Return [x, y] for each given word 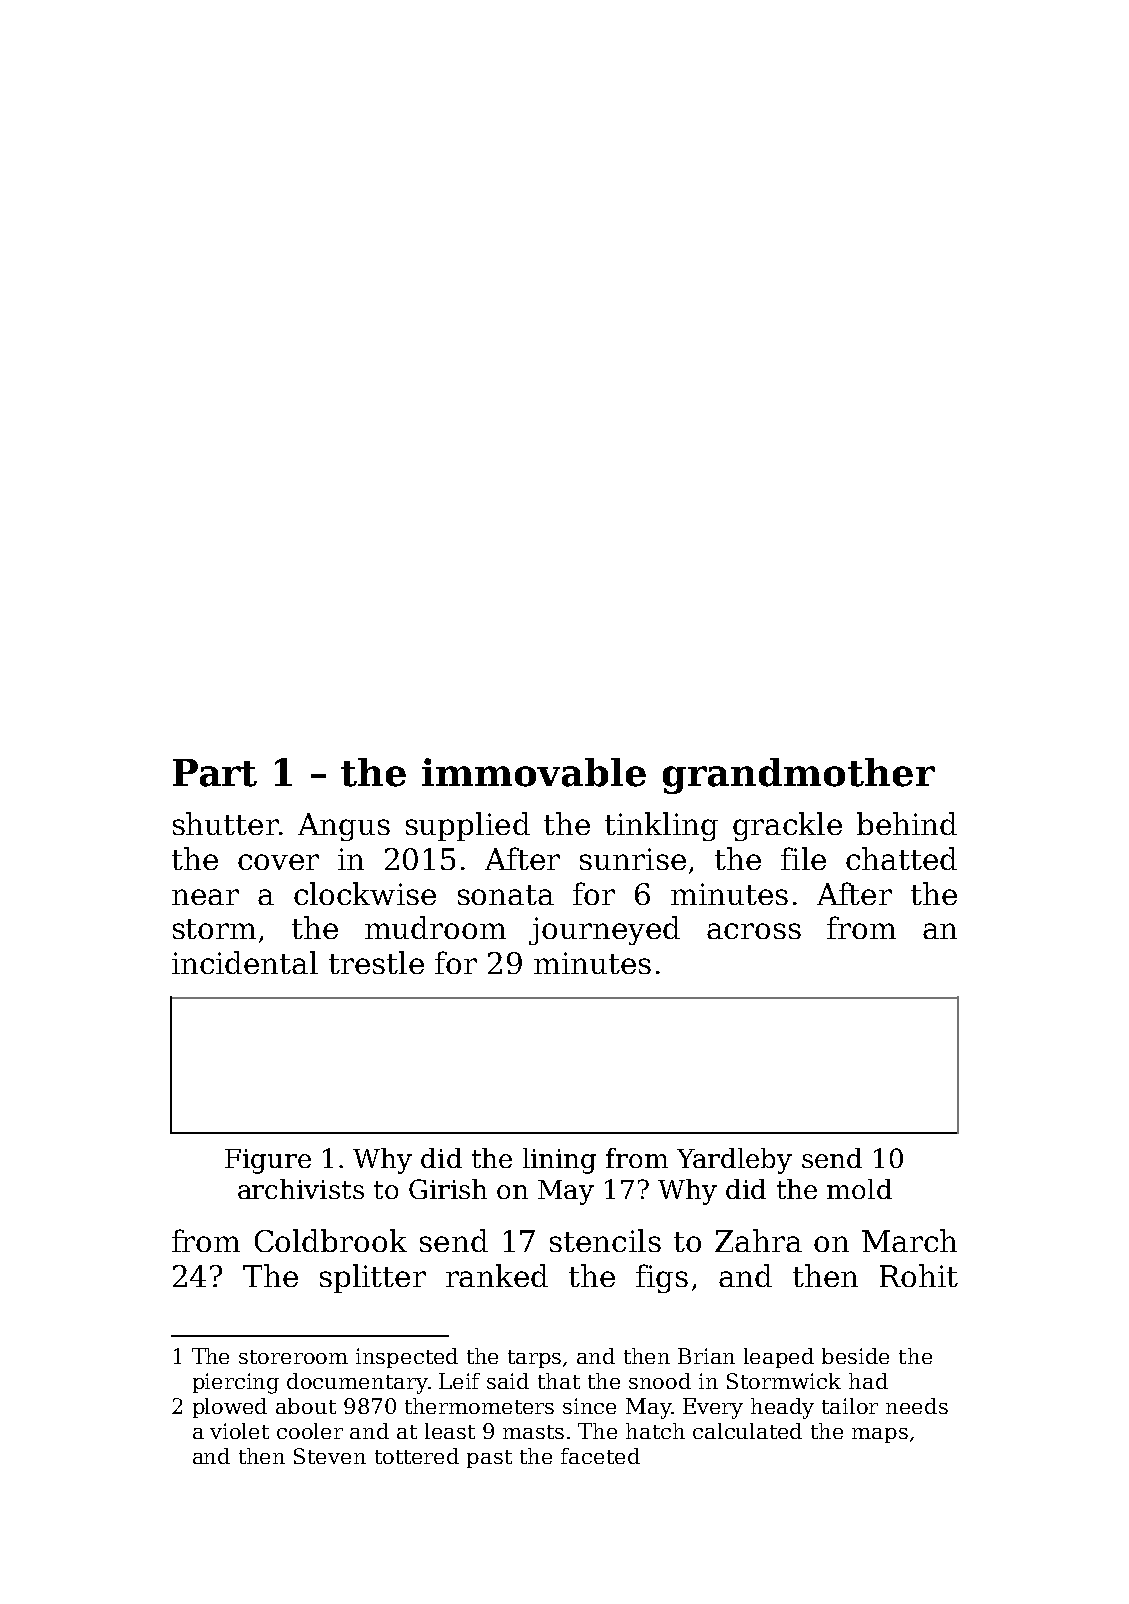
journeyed [604, 930]
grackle [787, 826]
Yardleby [734, 1161]
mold [859, 1189]
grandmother [799, 776]
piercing [236, 1383]
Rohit [919, 1275]
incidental [245, 962]
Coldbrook [331, 1240]
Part [215, 773]
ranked [497, 1275]
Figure [268, 1161]
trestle [376, 962]
